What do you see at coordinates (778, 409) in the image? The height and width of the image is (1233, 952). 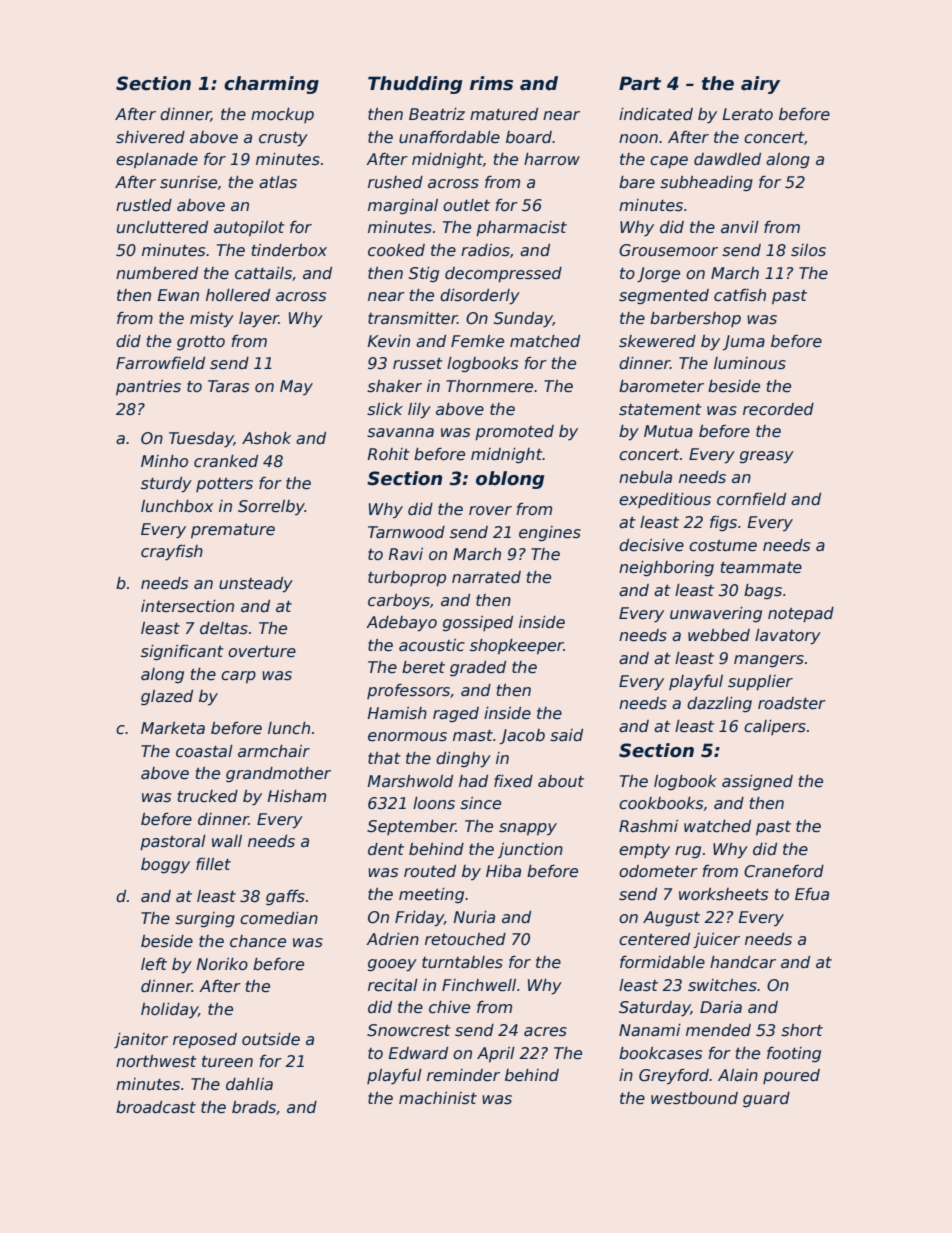 I see `recorded` at bounding box center [778, 409].
